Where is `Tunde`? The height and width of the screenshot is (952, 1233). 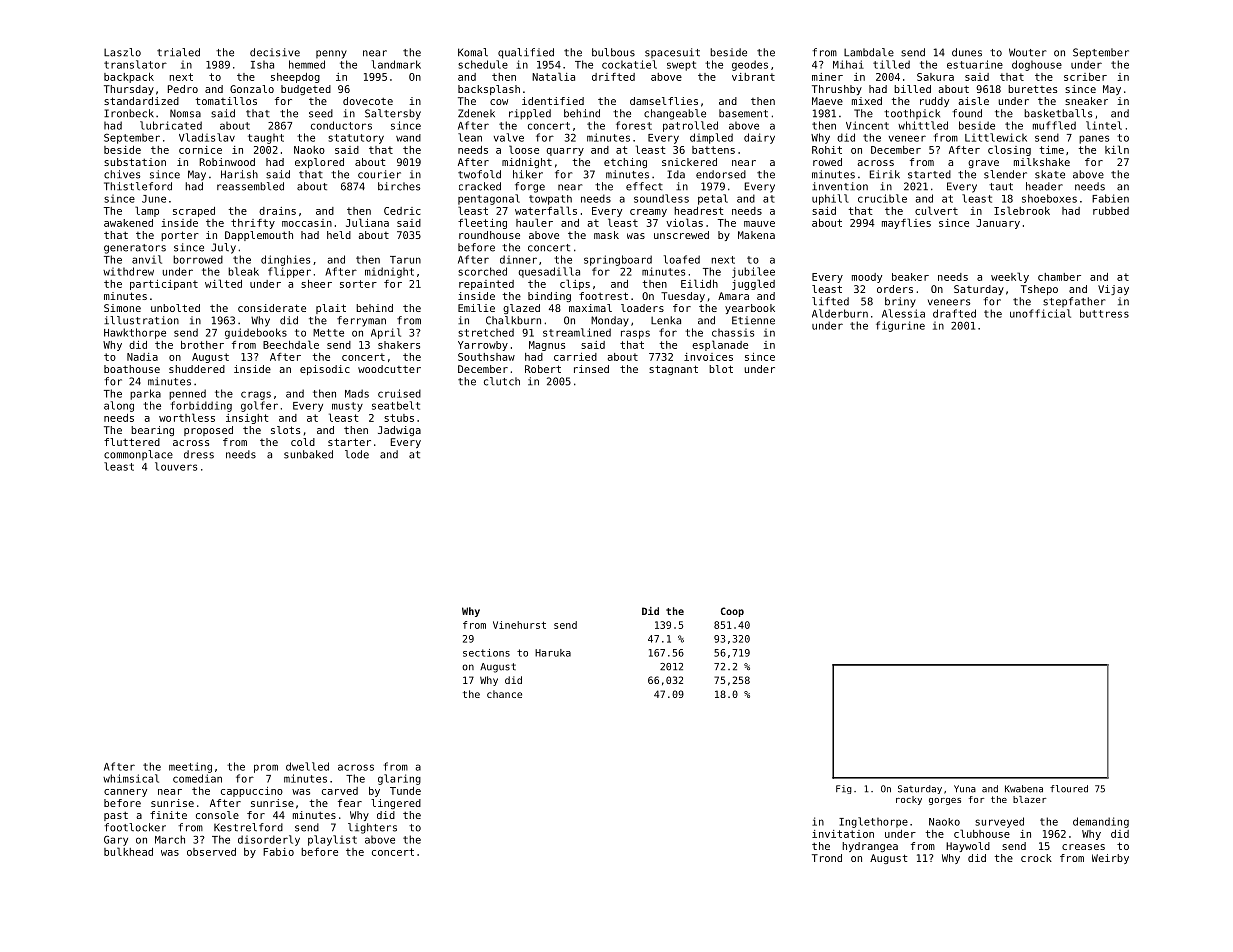 Tunde is located at coordinates (405, 791).
